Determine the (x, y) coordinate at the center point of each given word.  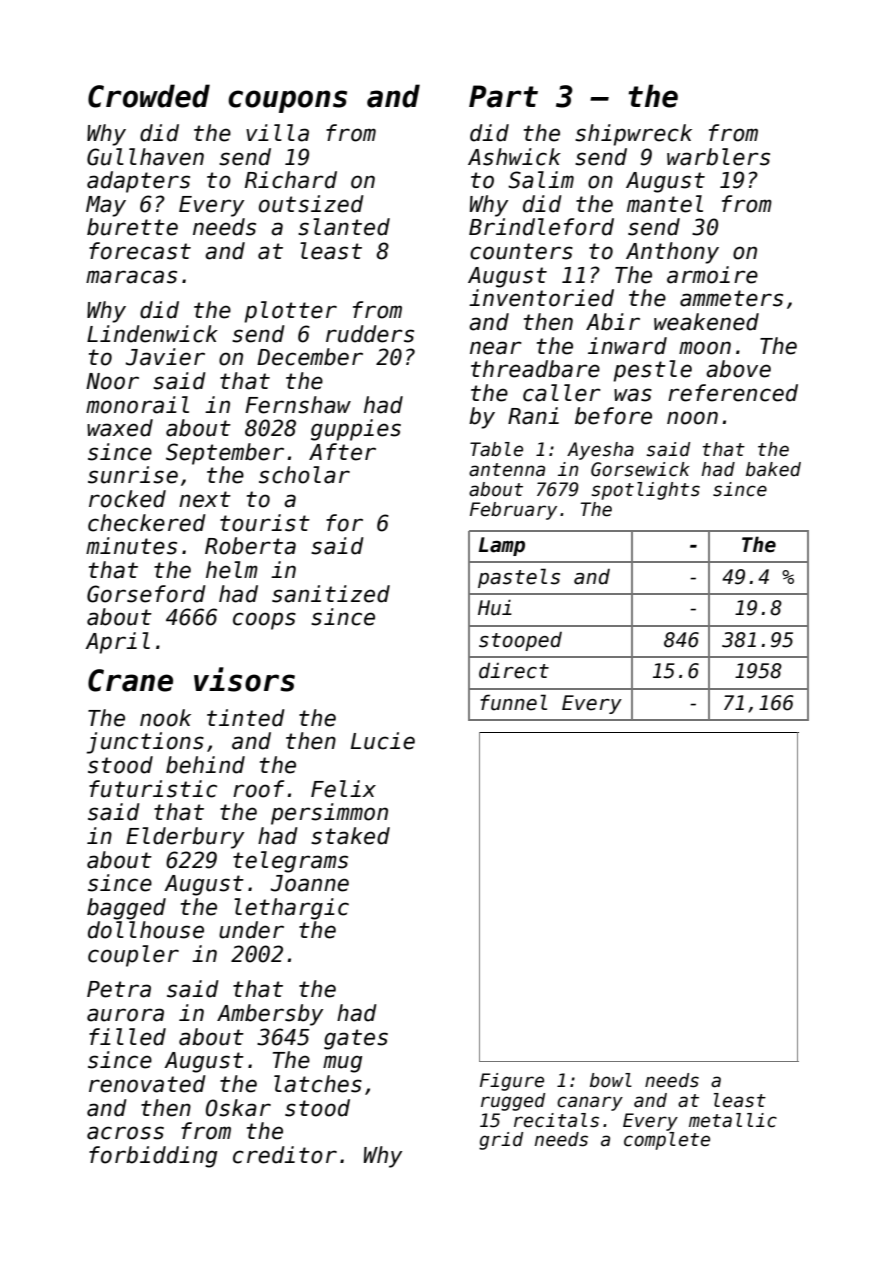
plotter (290, 312)
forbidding (153, 1157)
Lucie (383, 741)
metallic (733, 1120)
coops (264, 621)
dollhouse (146, 930)
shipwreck (633, 135)
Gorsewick (640, 469)
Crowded (149, 96)
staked (350, 836)
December (310, 357)
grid (501, 1141)
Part (503, 96)
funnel (513, 702)
